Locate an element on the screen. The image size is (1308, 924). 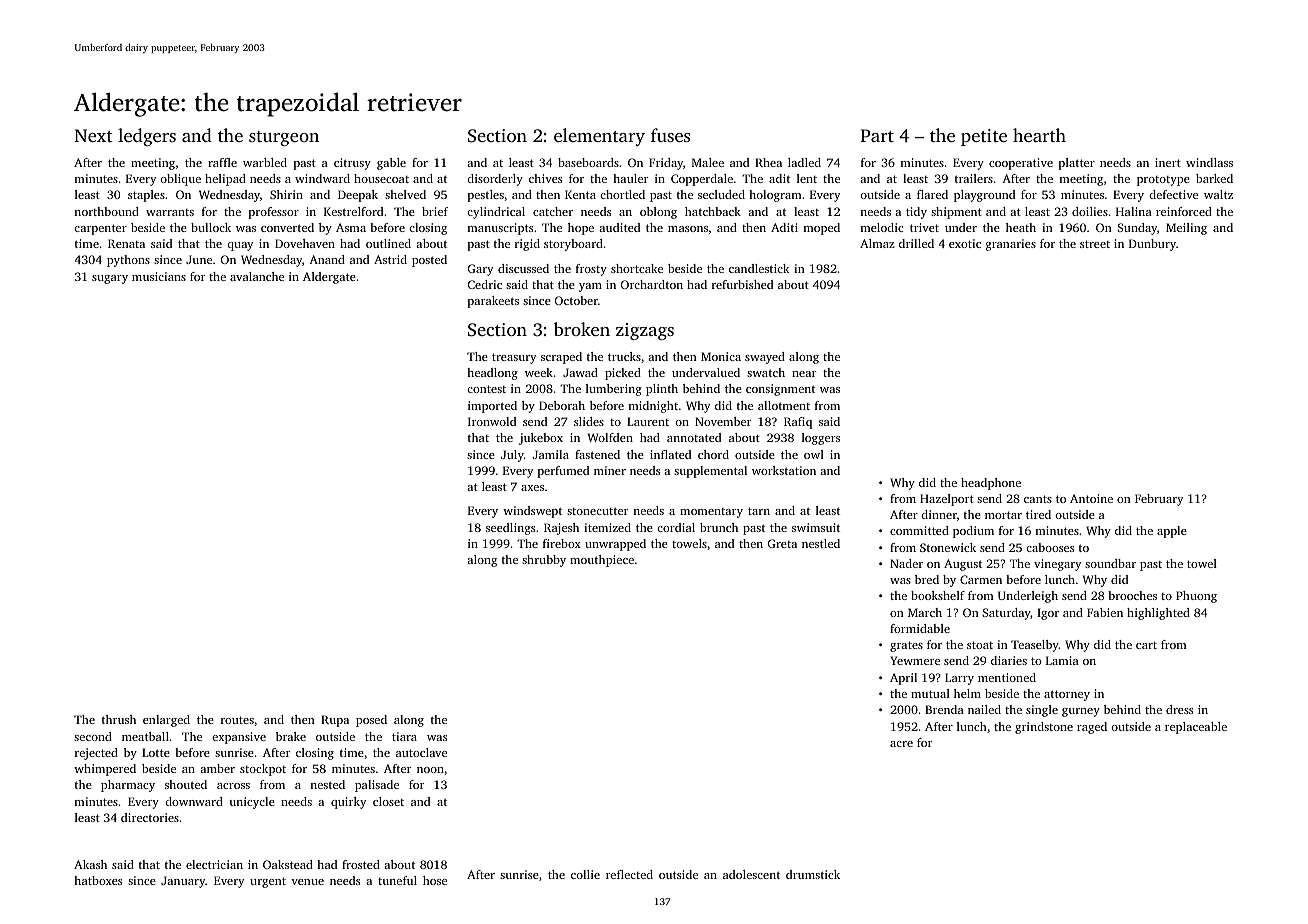
parakeets is located at coordinates (493, 302).
